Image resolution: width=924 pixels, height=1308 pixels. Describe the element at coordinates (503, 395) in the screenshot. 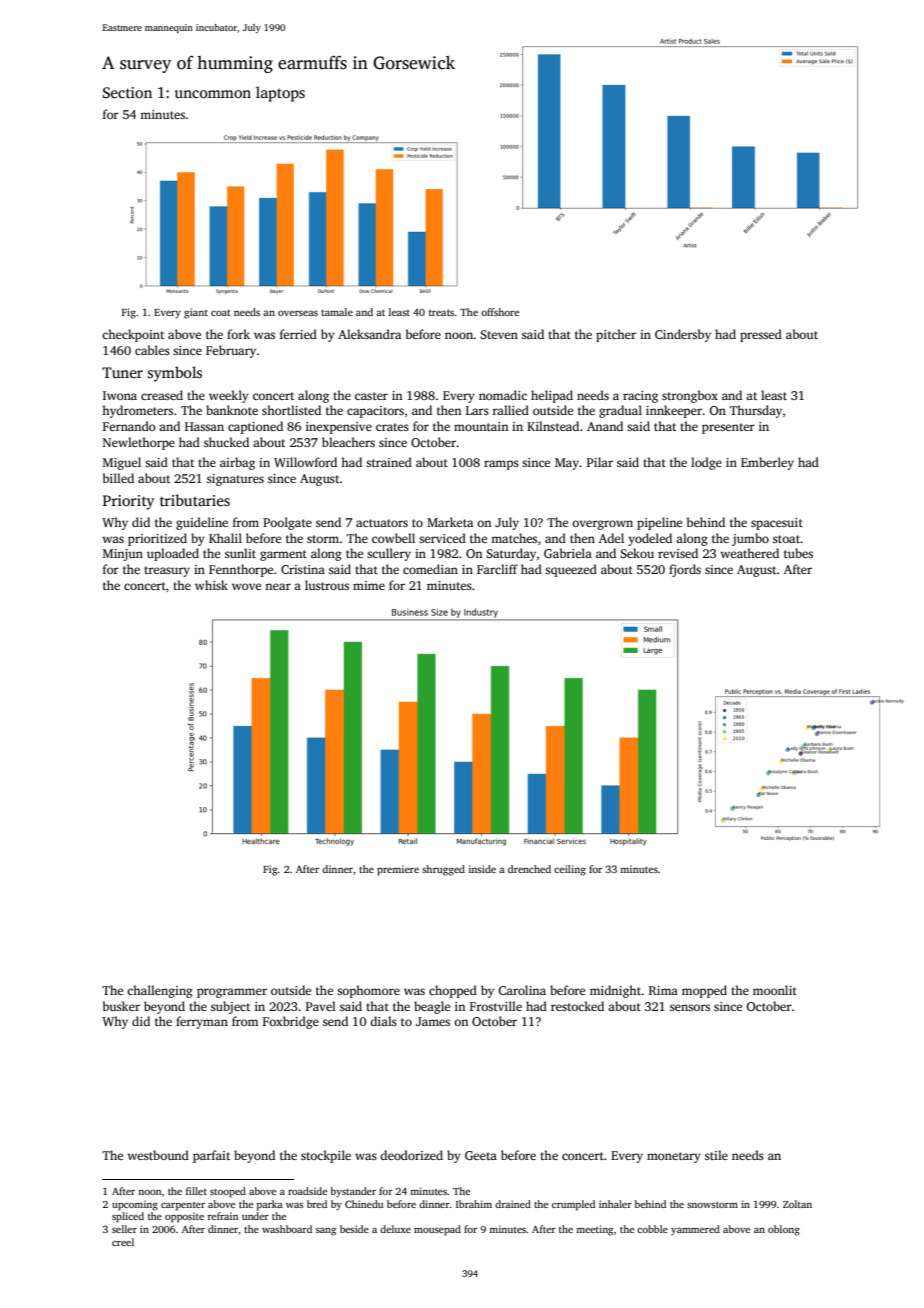

I see `nomadic` at that location.
